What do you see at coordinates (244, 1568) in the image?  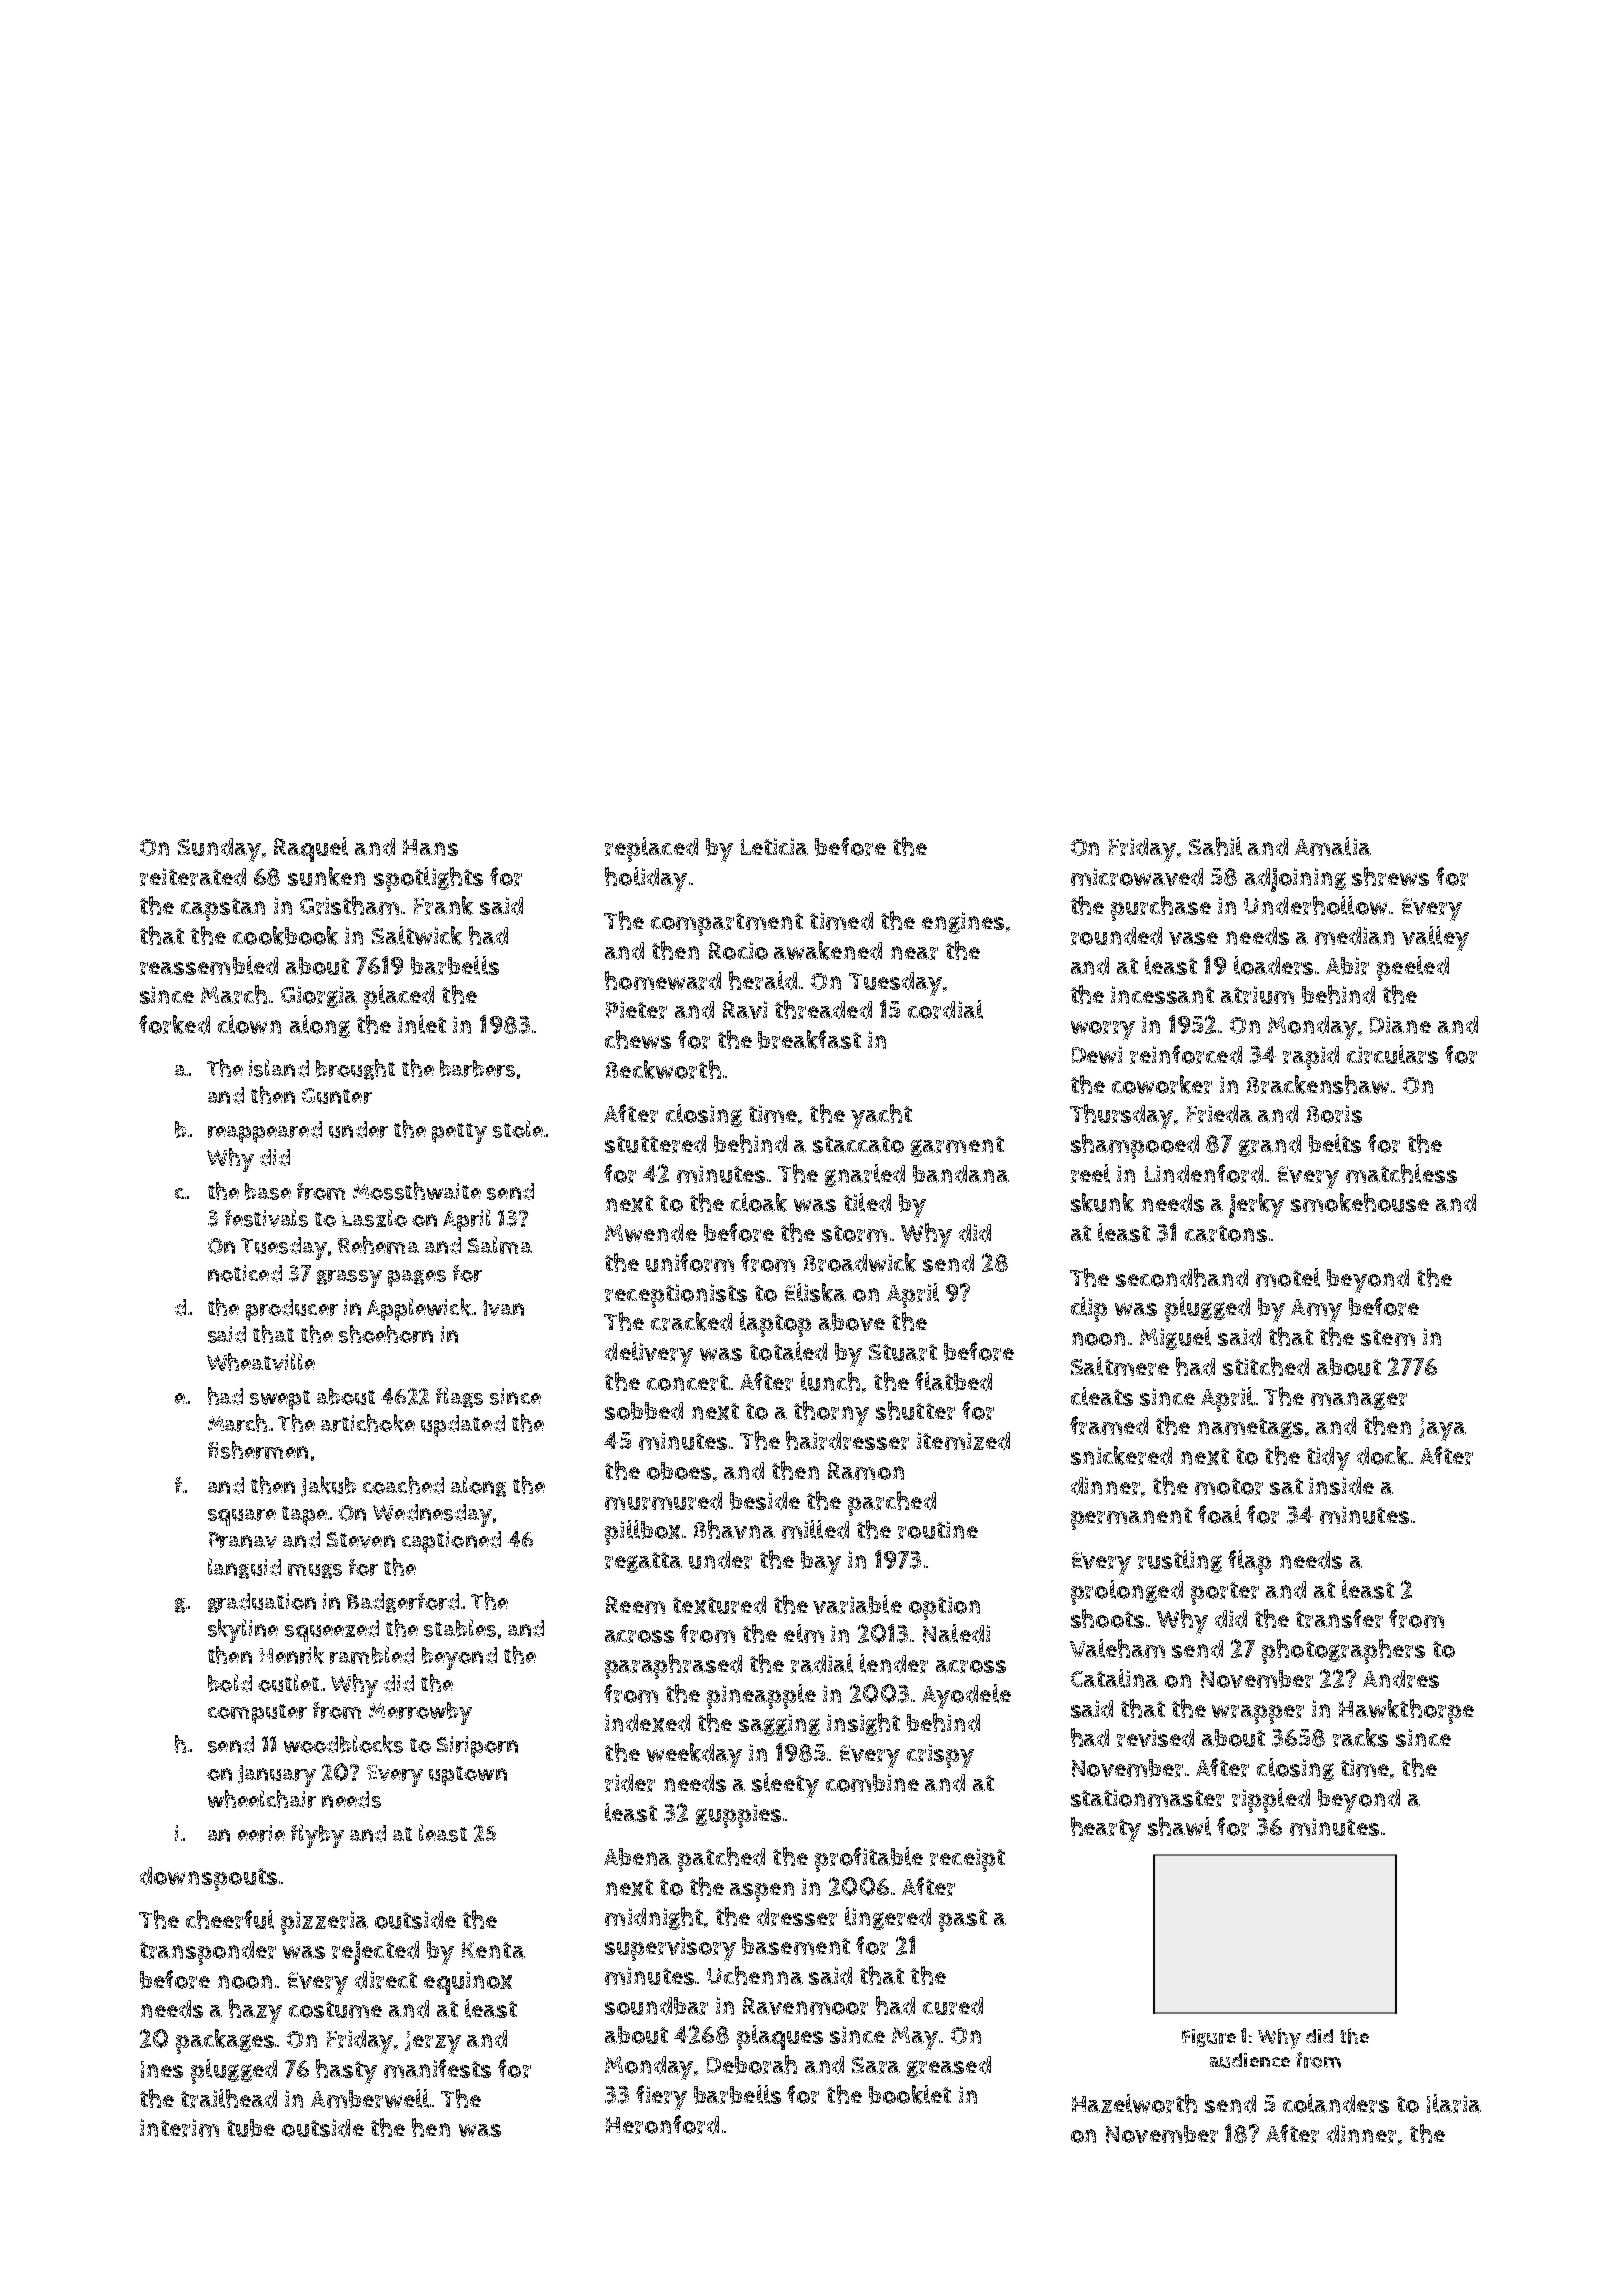 I see `languid` at bounding box center [244, 1568].
